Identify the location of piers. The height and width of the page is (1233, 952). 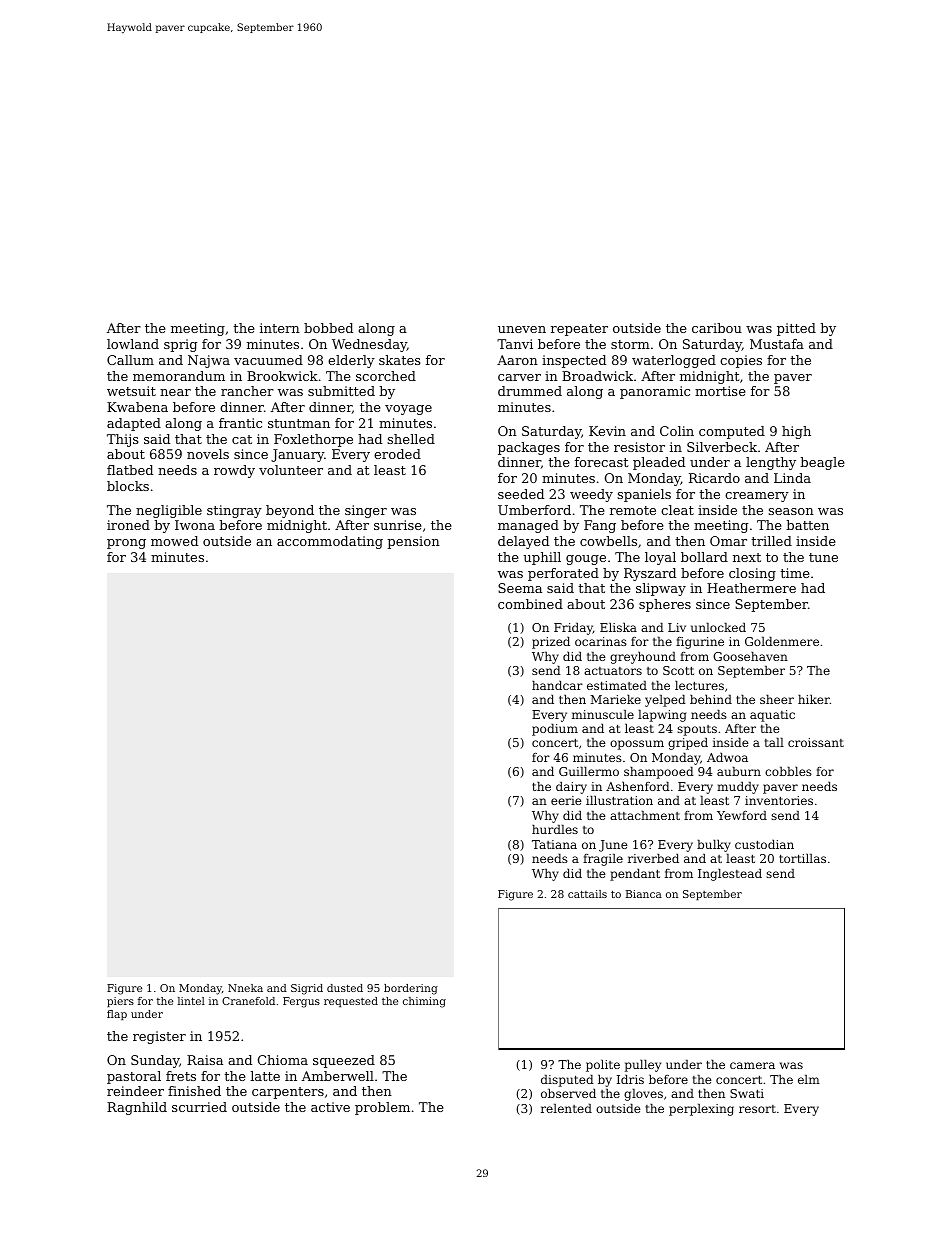
(120, 1002).
